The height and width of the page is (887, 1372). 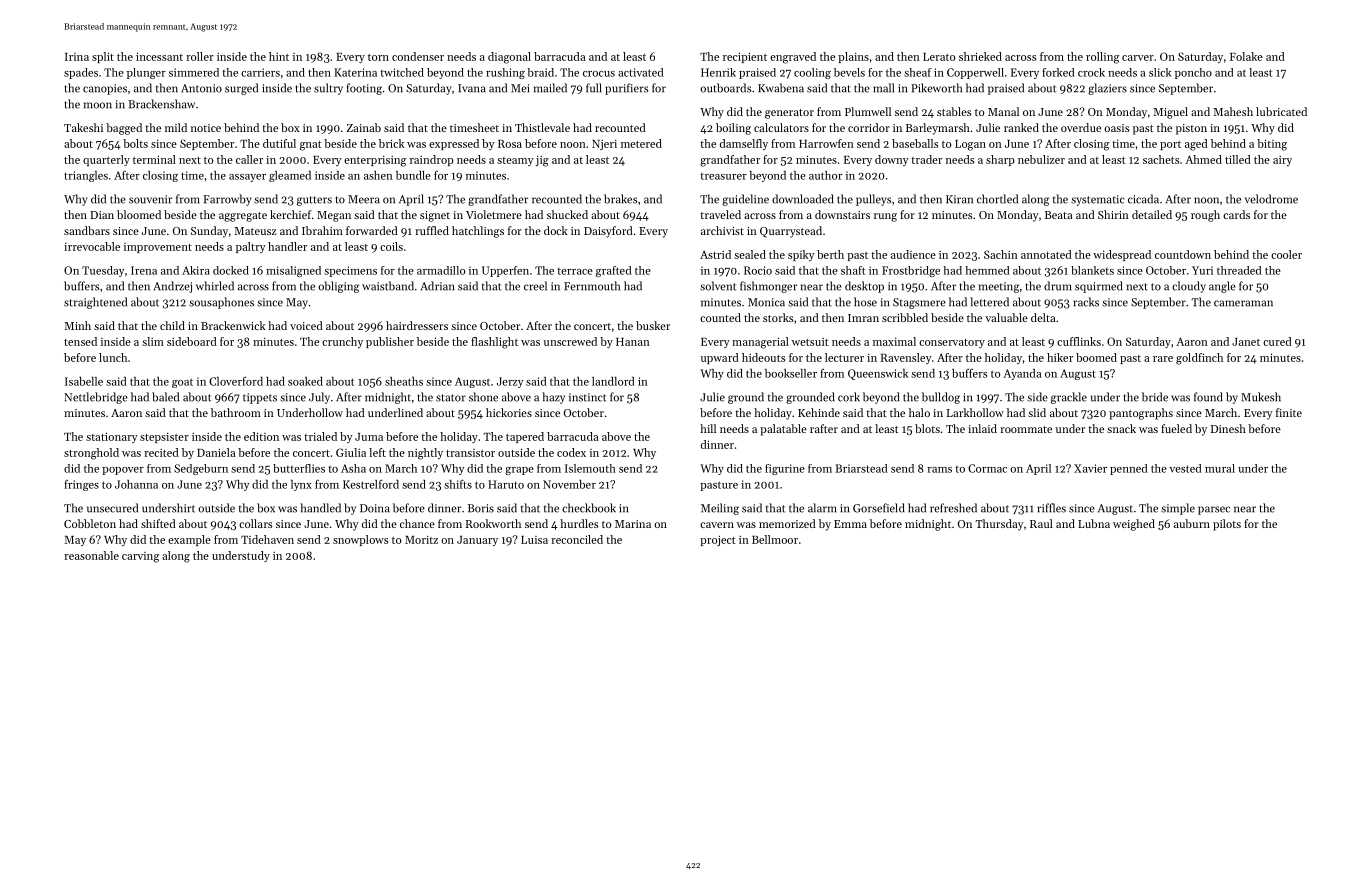 What do you see at coordinates (791, 373) in the page?
I see `bookseller` at bounding box center [791, 373].
